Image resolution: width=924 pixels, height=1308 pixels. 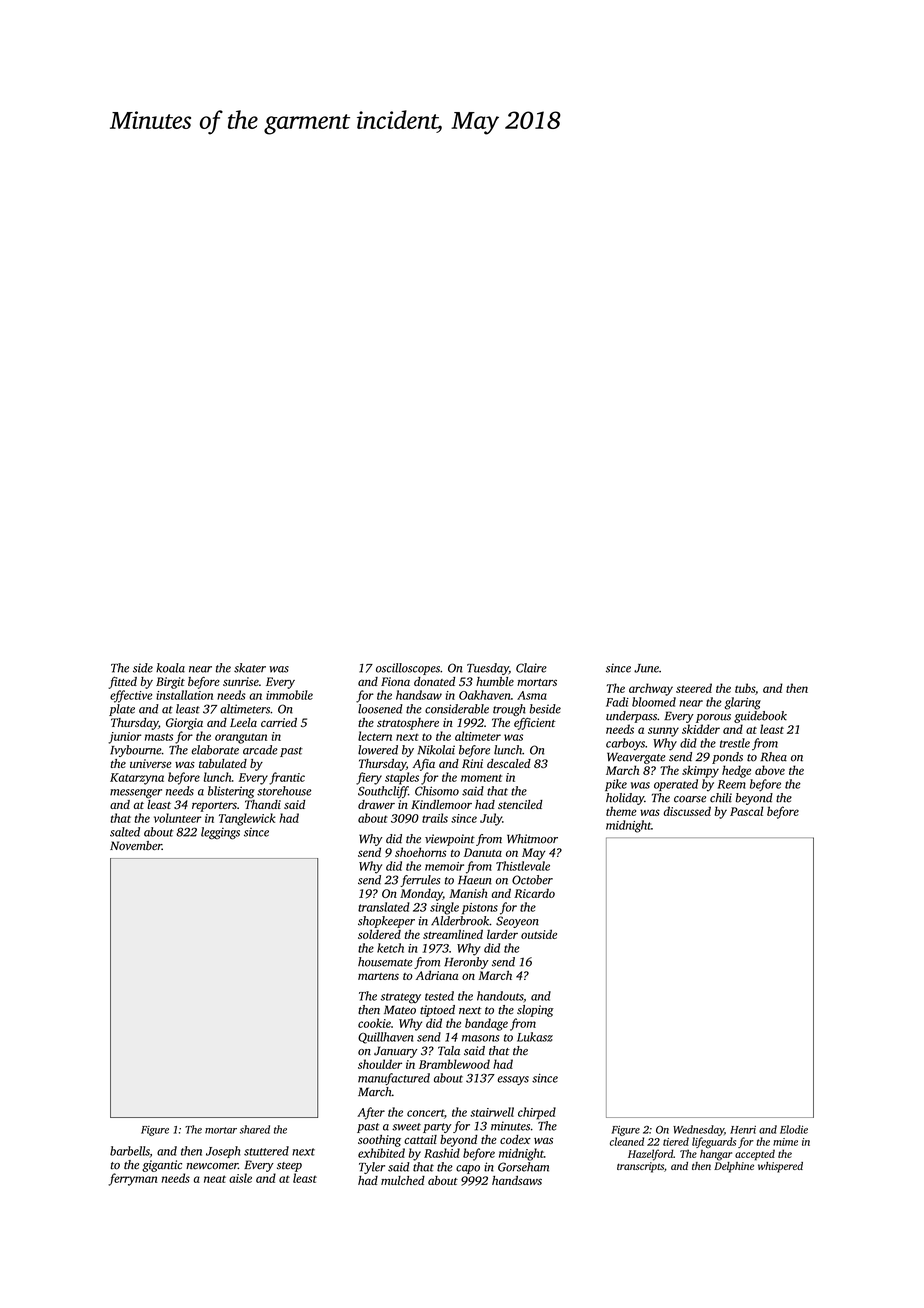 I want to click on donated, so click(x=434, y=681).
